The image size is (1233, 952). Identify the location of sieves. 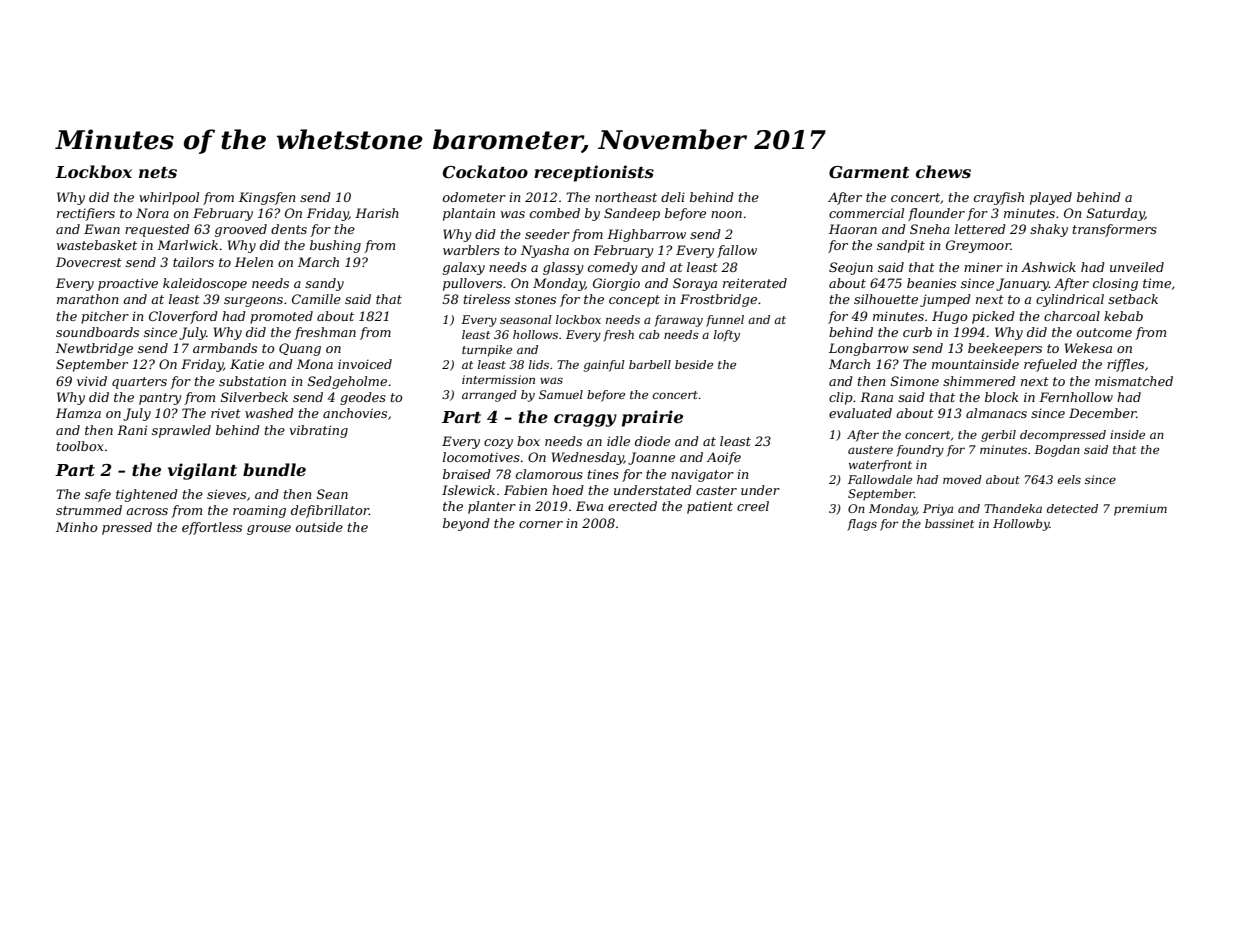
(226, 494).
